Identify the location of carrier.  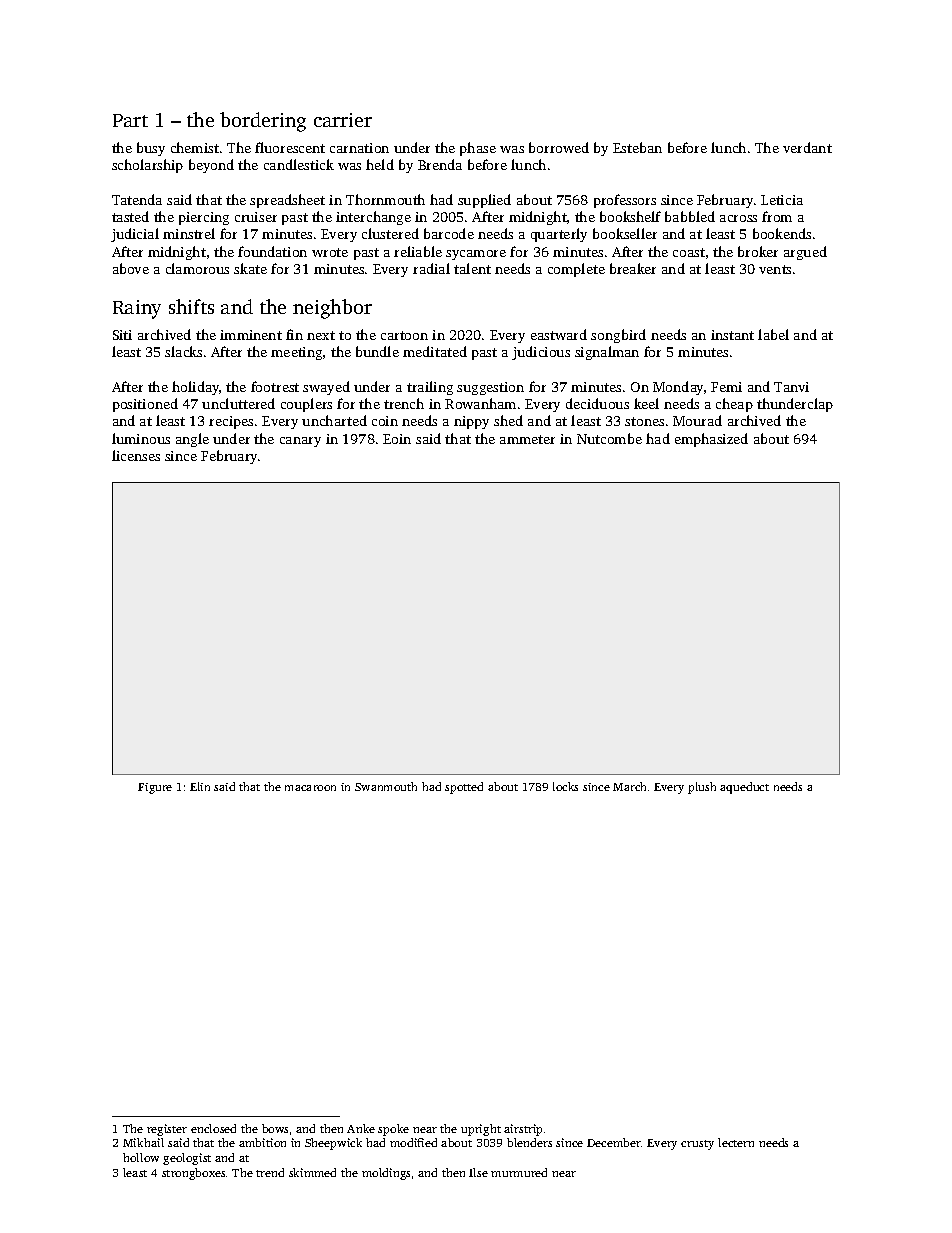
(343, 120).
